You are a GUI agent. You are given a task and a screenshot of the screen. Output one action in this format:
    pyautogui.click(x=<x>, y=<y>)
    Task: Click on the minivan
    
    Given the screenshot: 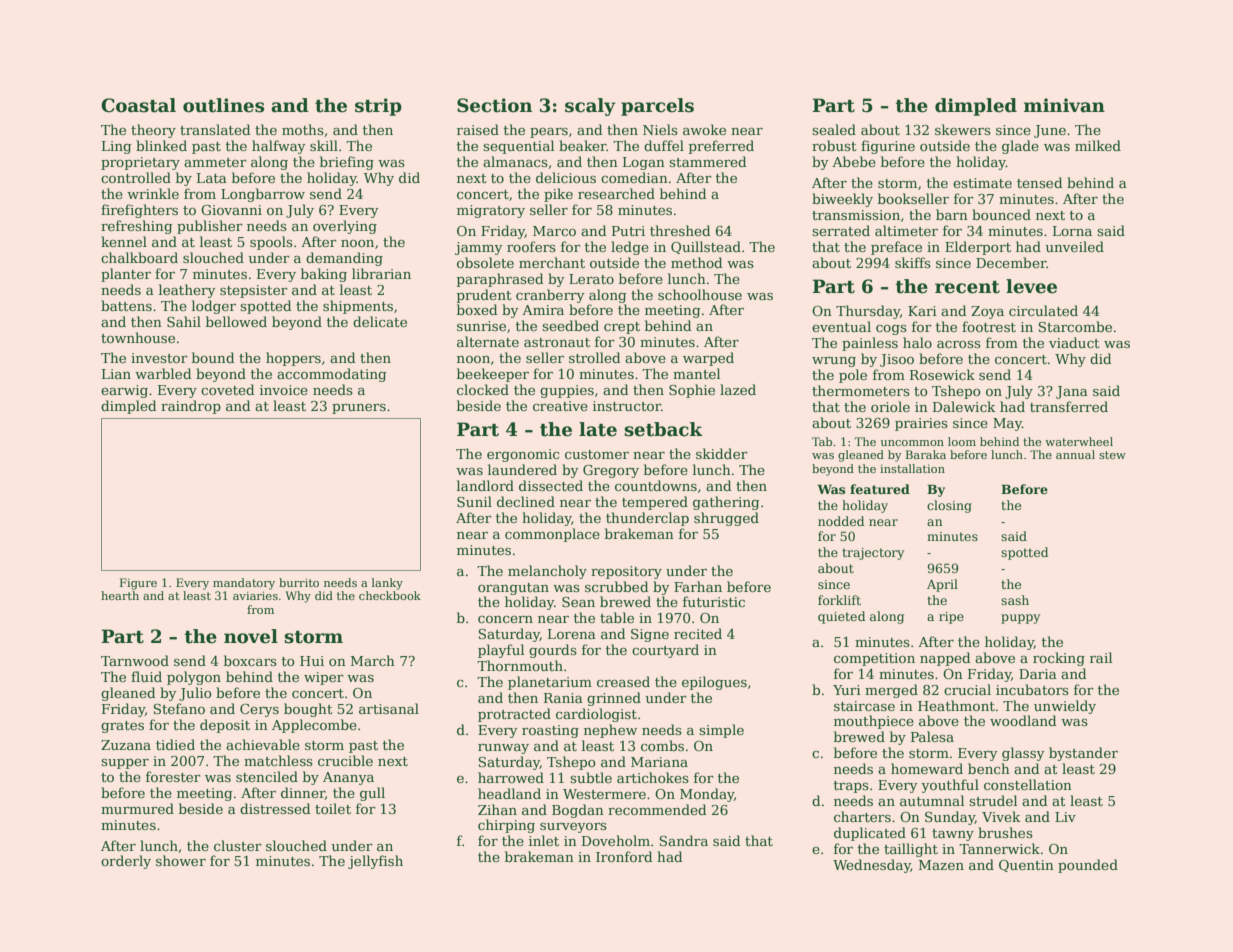 What is the action you would take?
    pyautogui.click(x=1064, y=105)
